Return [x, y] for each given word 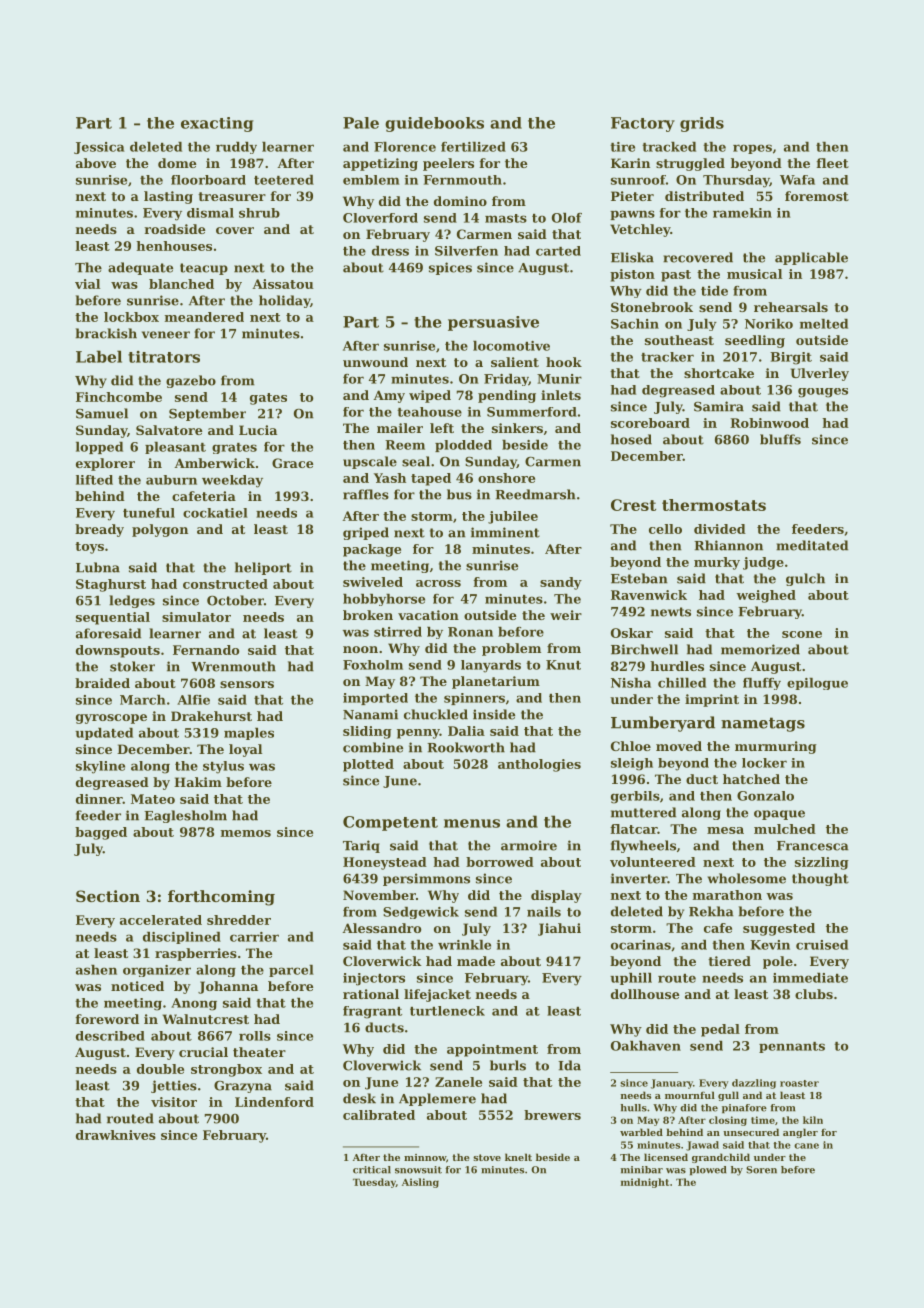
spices [450, 268]
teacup [204, 269]
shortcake [719, 373]
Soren [761, 1170]
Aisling [420, 1183]
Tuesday [374, 1183]
